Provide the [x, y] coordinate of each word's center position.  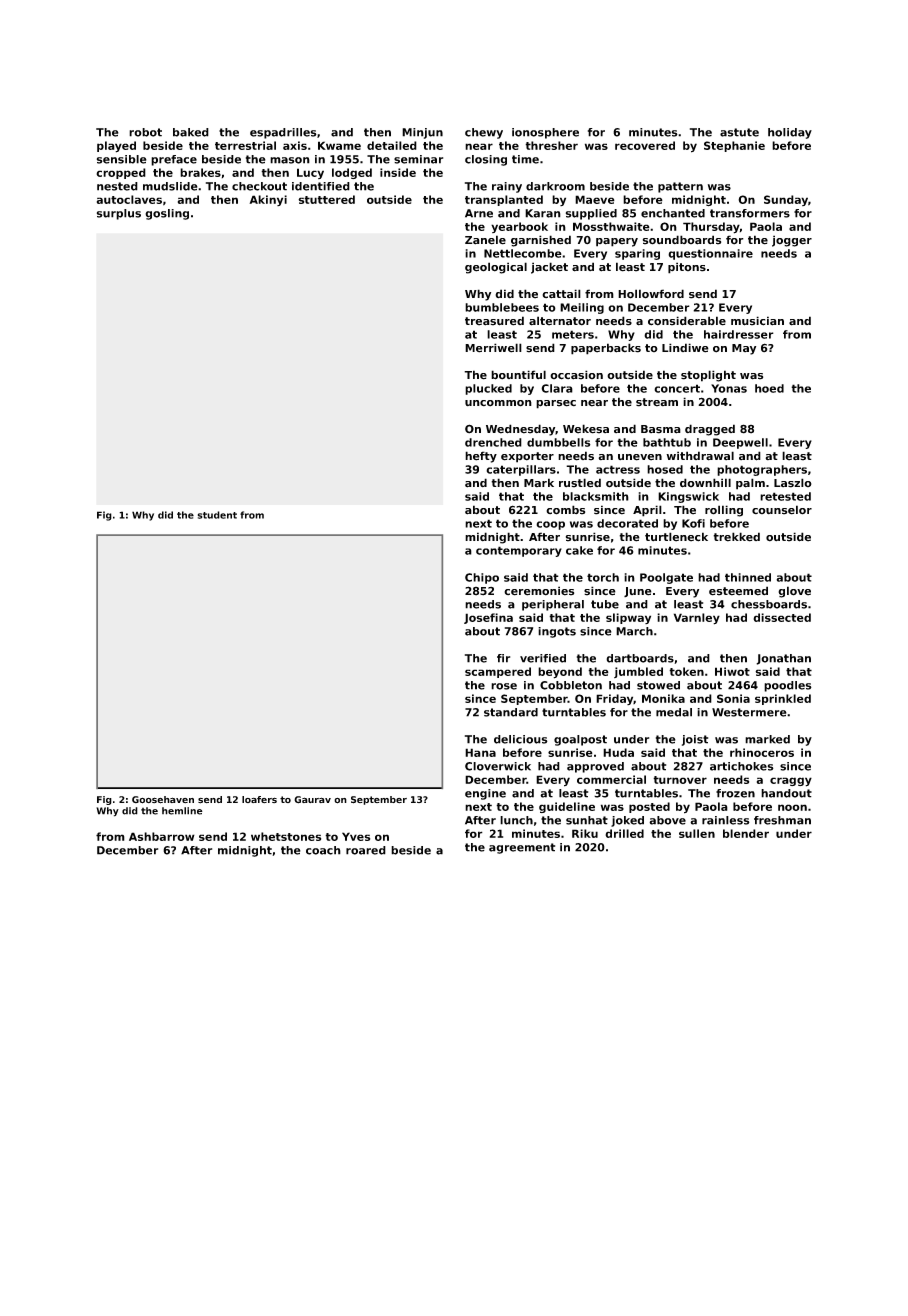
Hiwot [732, 671]
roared [366, 850]
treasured [494, 321]
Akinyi [268, 200]
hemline [182, 811]
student [217, 515]
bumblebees [502, 307]
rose [504, 686]
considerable [687, 321]
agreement [522, 848]
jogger [792, 241]
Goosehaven [163, 800]
